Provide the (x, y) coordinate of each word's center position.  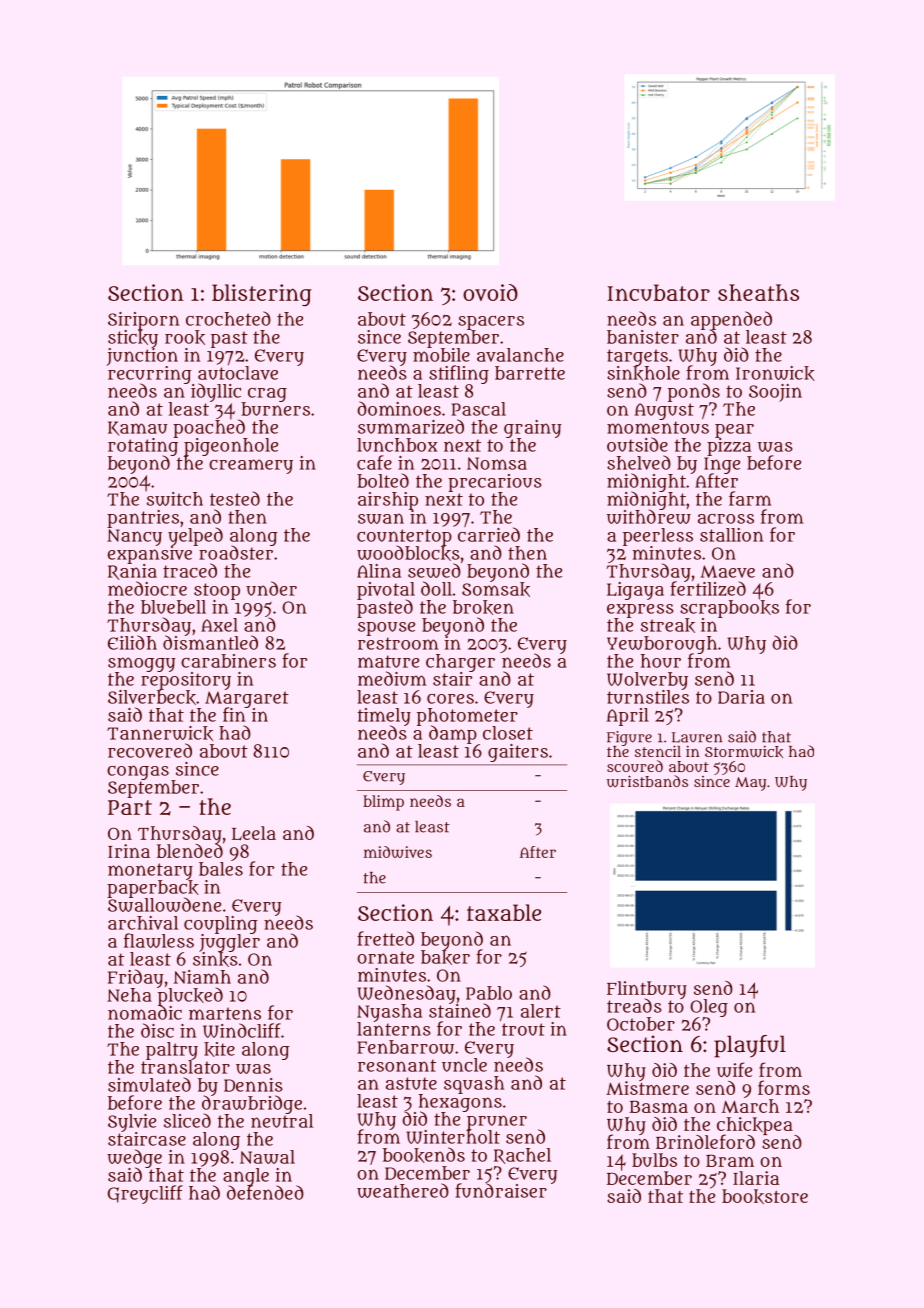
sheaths (758, 292)
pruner (497, 1122)
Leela (254, 833)
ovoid (490, 292)
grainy (532, 429)
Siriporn (143, 321)
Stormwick (744, 752)
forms (784, 1087)
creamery (251, 466)
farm (750, 498)
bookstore (765, 1196)
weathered (403, 1190)
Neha (129, 995)
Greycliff (145, 1194)
